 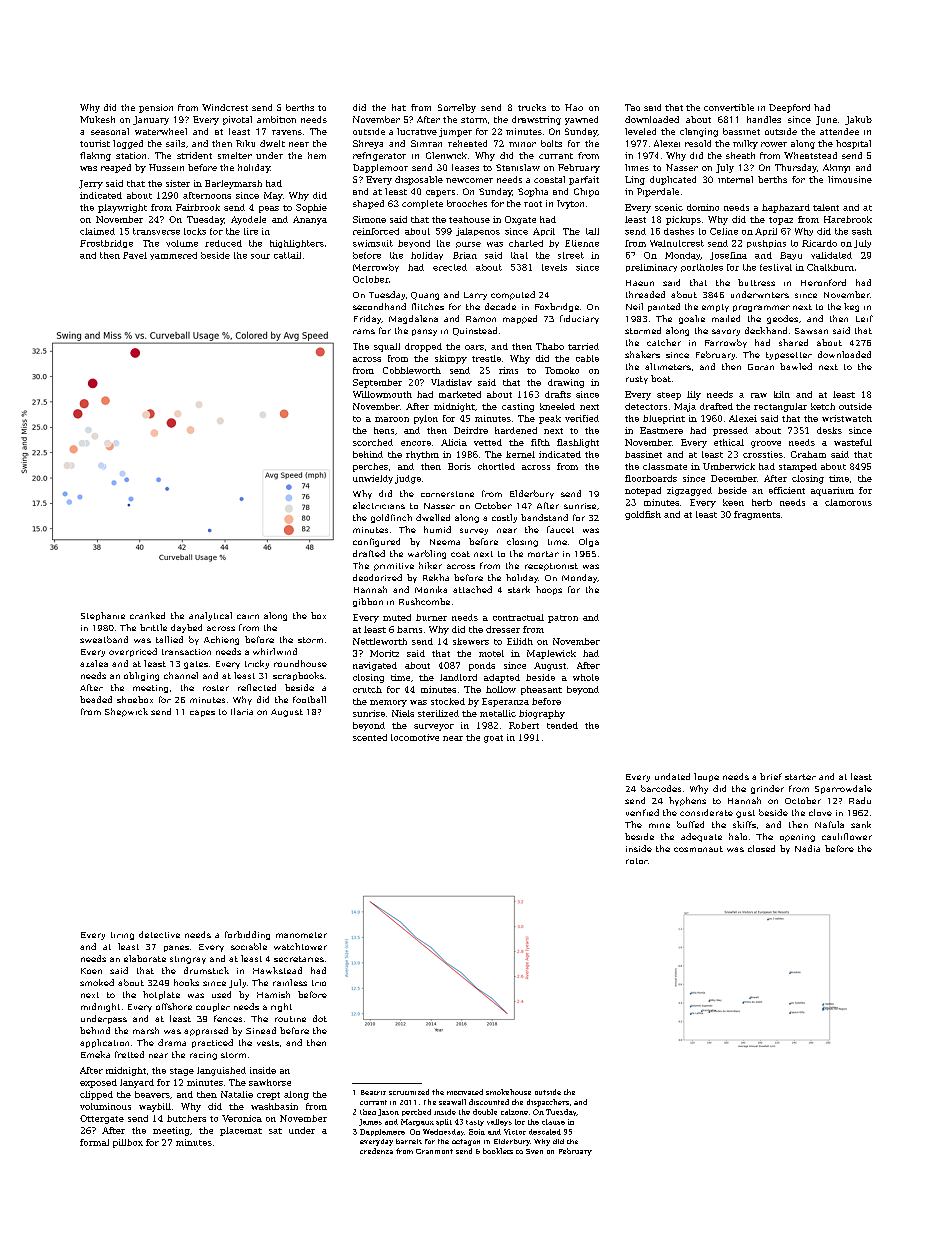 What do you see at coordinates (586, 677) in the image?
I see `whole` at bounding box center [586, 677].
